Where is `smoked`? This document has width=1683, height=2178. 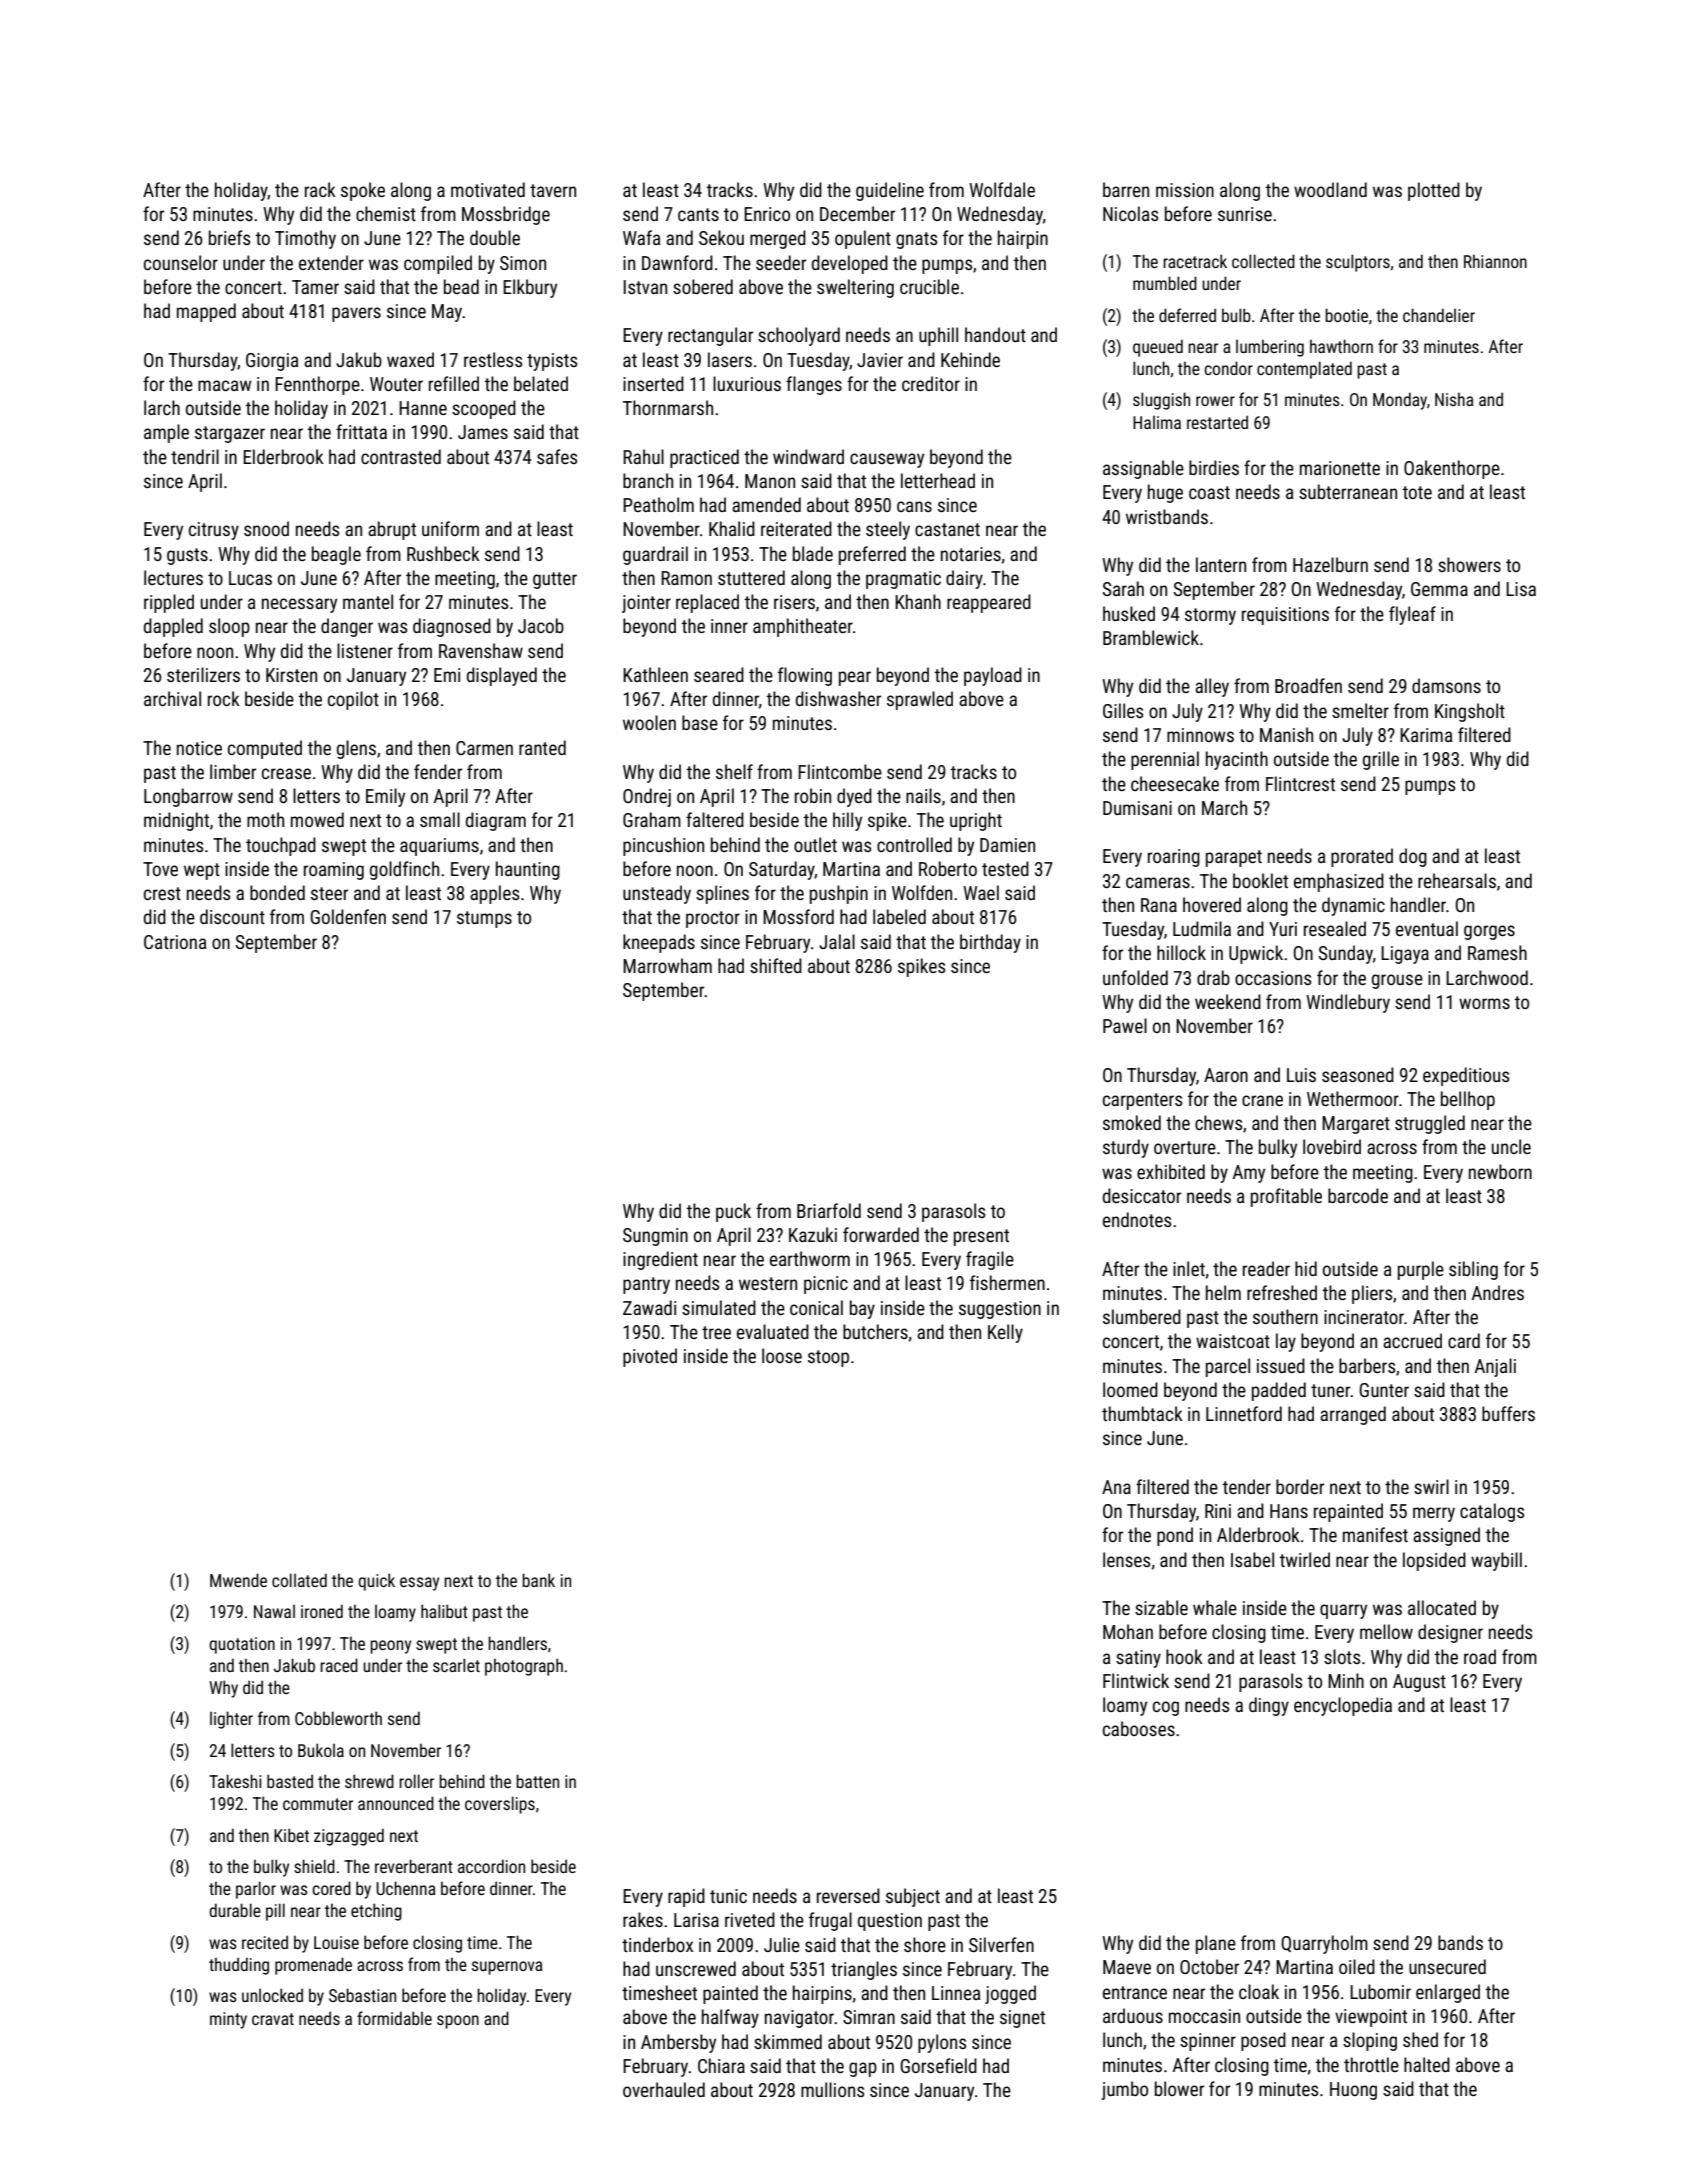 smoked is located at coordinates (1132, 1122).
